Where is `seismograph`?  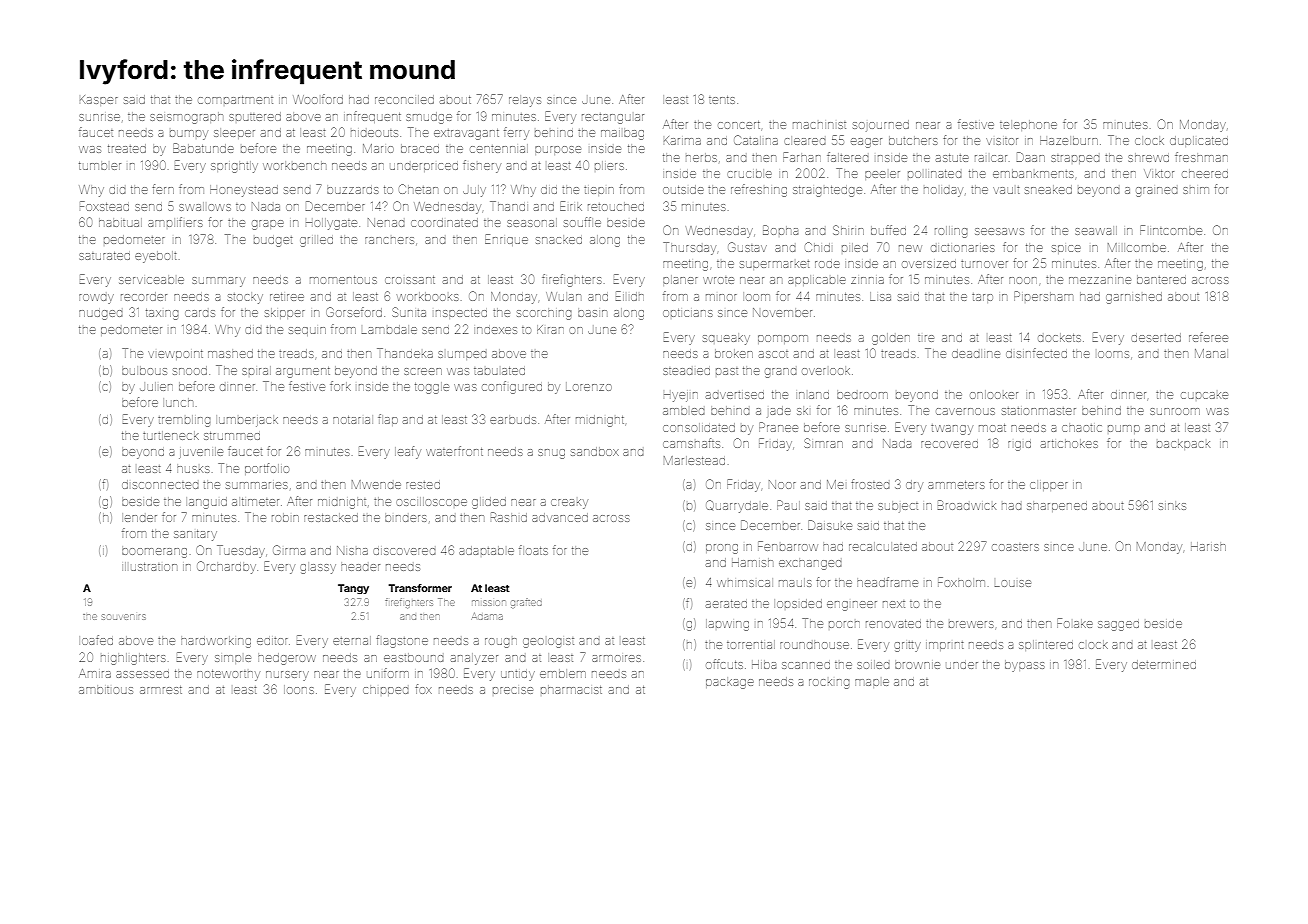
seismograph is located at coordinates (186, 118).
